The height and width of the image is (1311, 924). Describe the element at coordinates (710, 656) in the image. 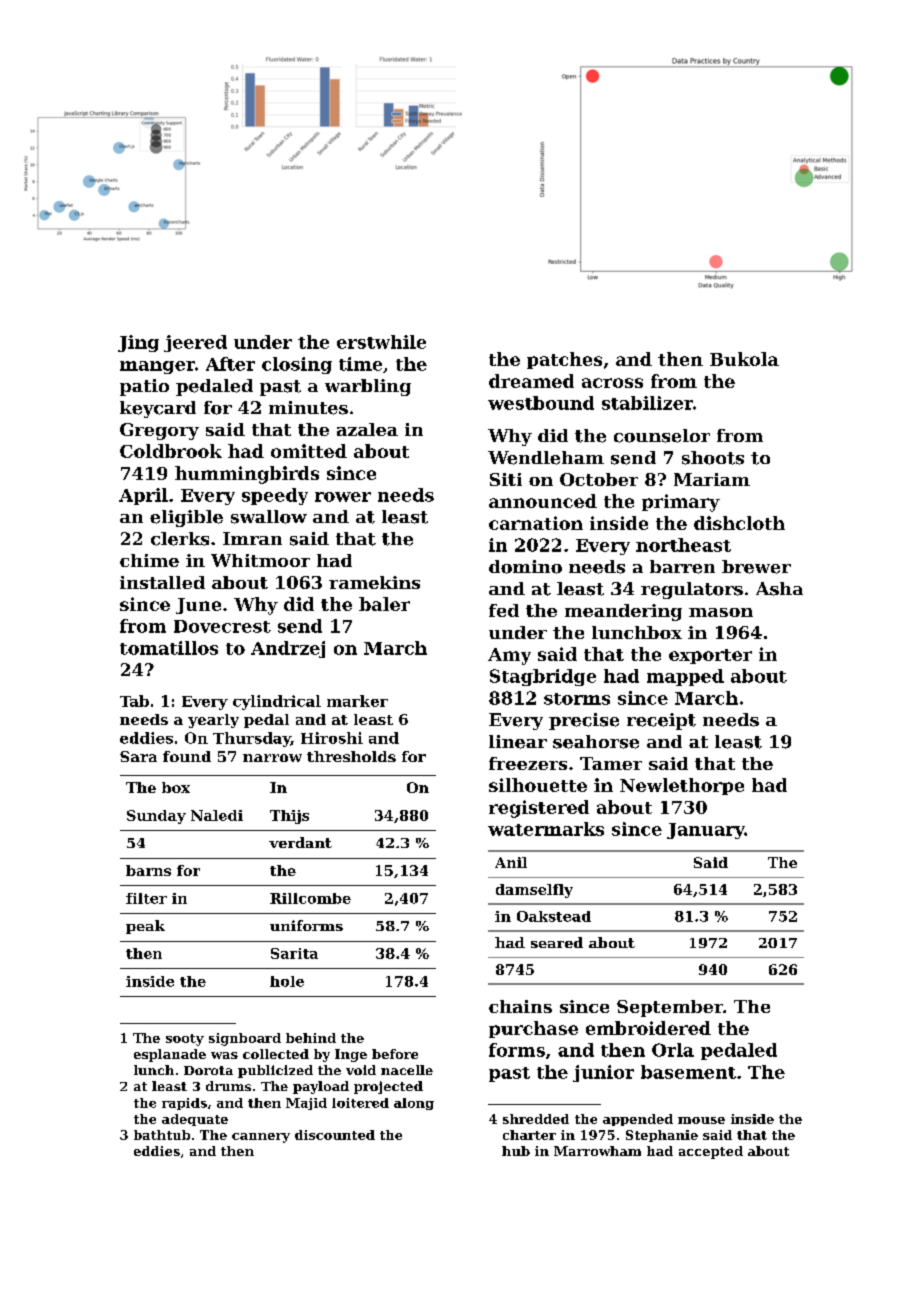

I see `exporter` at that location.
